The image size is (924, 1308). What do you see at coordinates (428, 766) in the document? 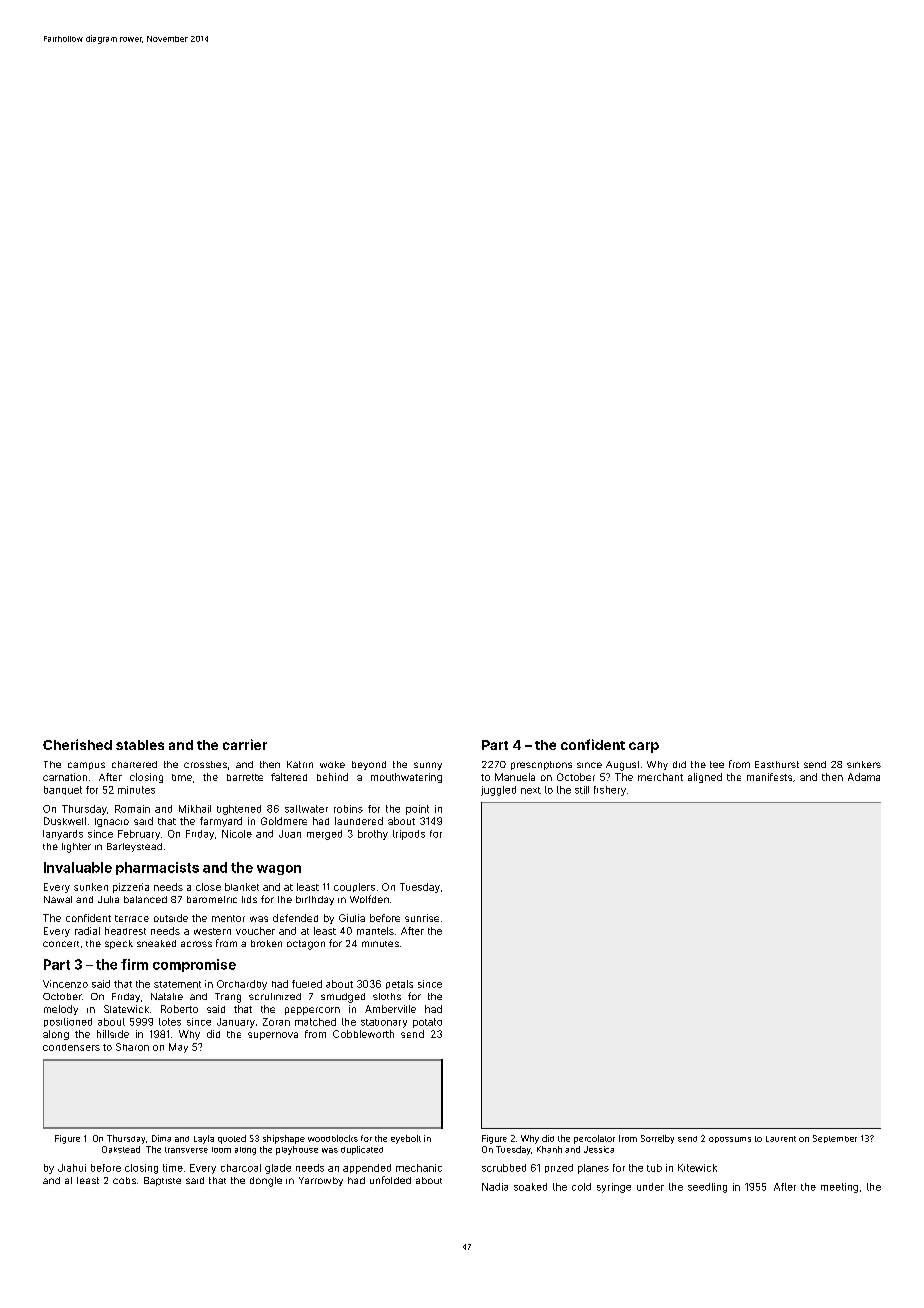
I see `sunny` at bounding box center [428, 766].
